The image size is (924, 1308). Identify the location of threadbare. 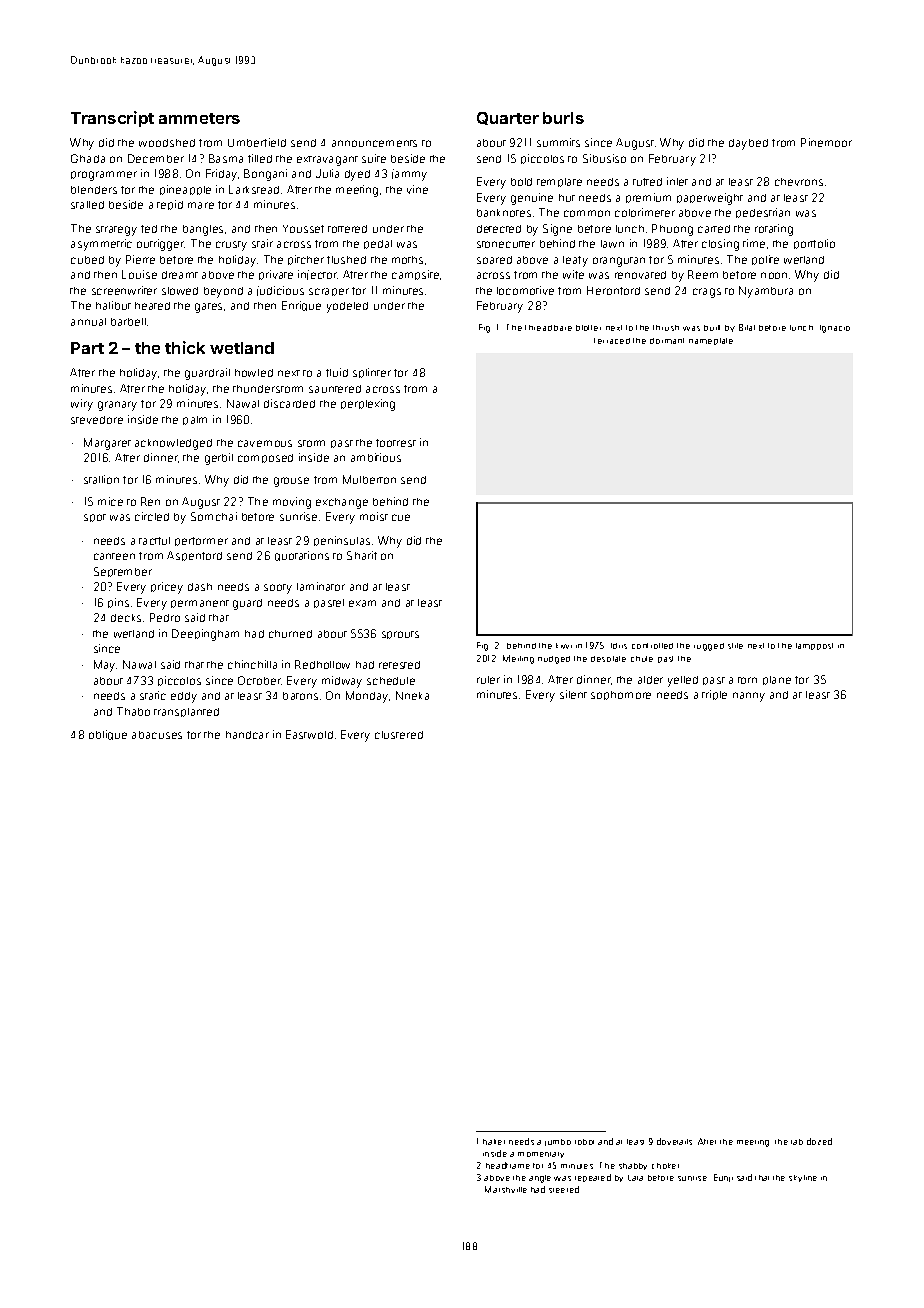
(548, 328).
